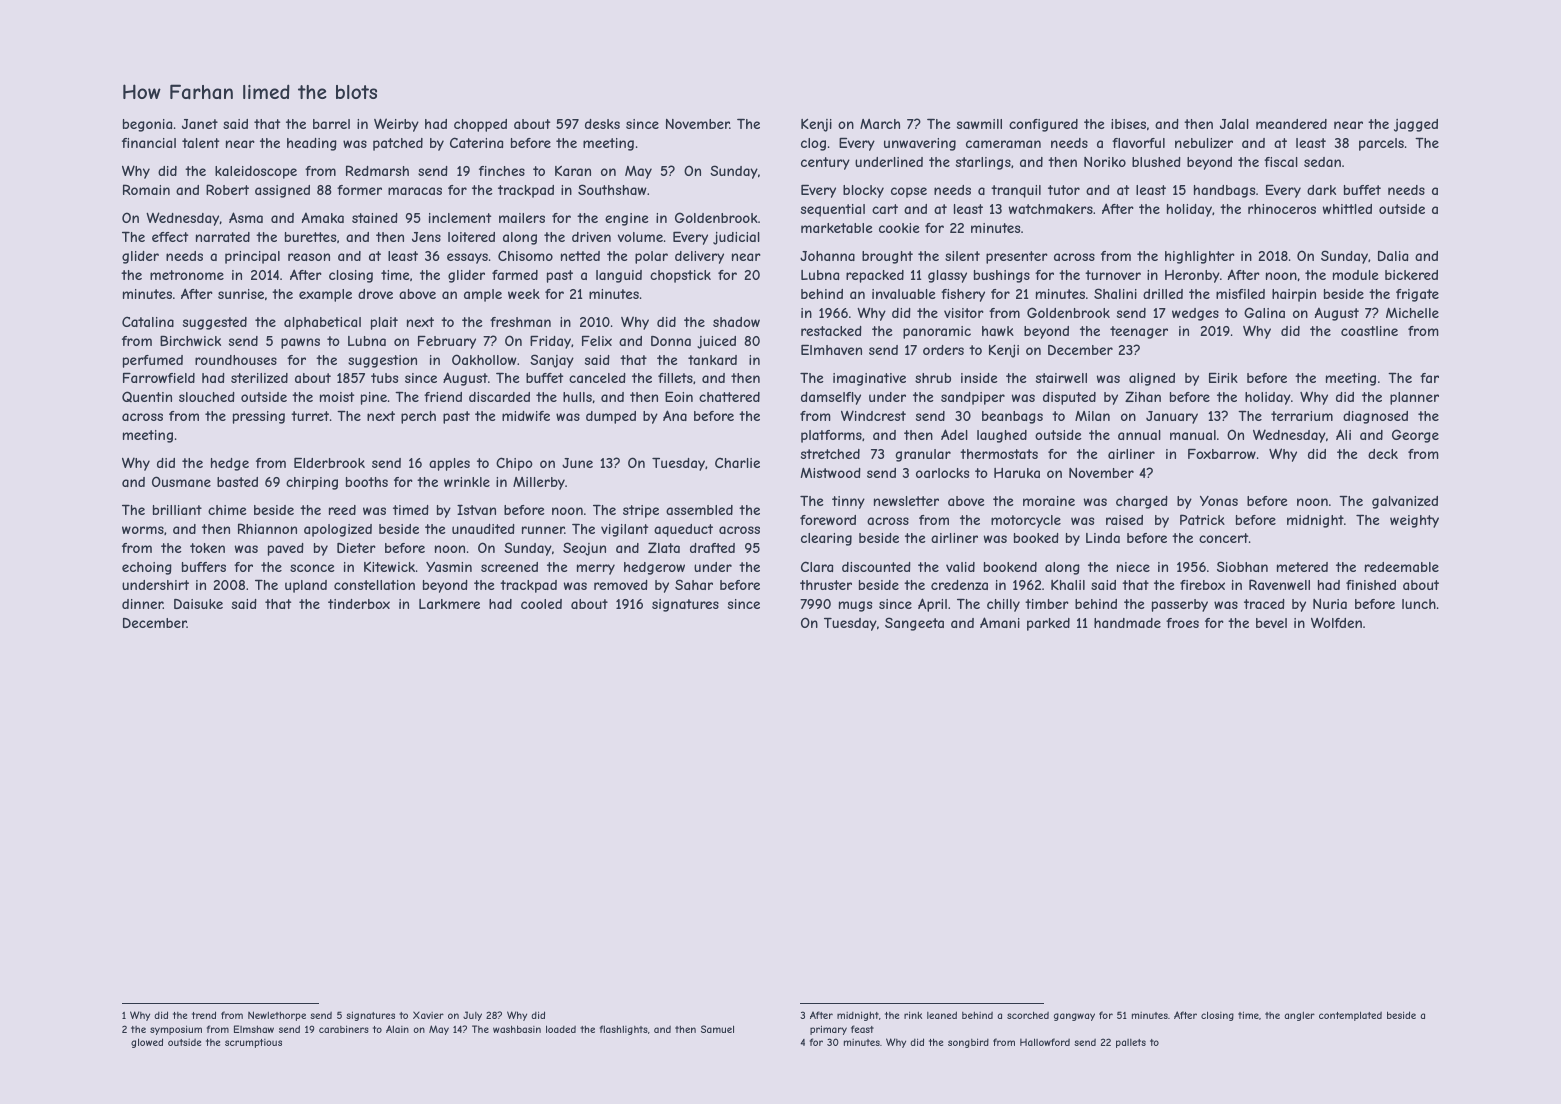 This document has height=1104, width=1561. Describe the element at coordinates (1131, 1043) in the document. I see `pallets` at that location.
